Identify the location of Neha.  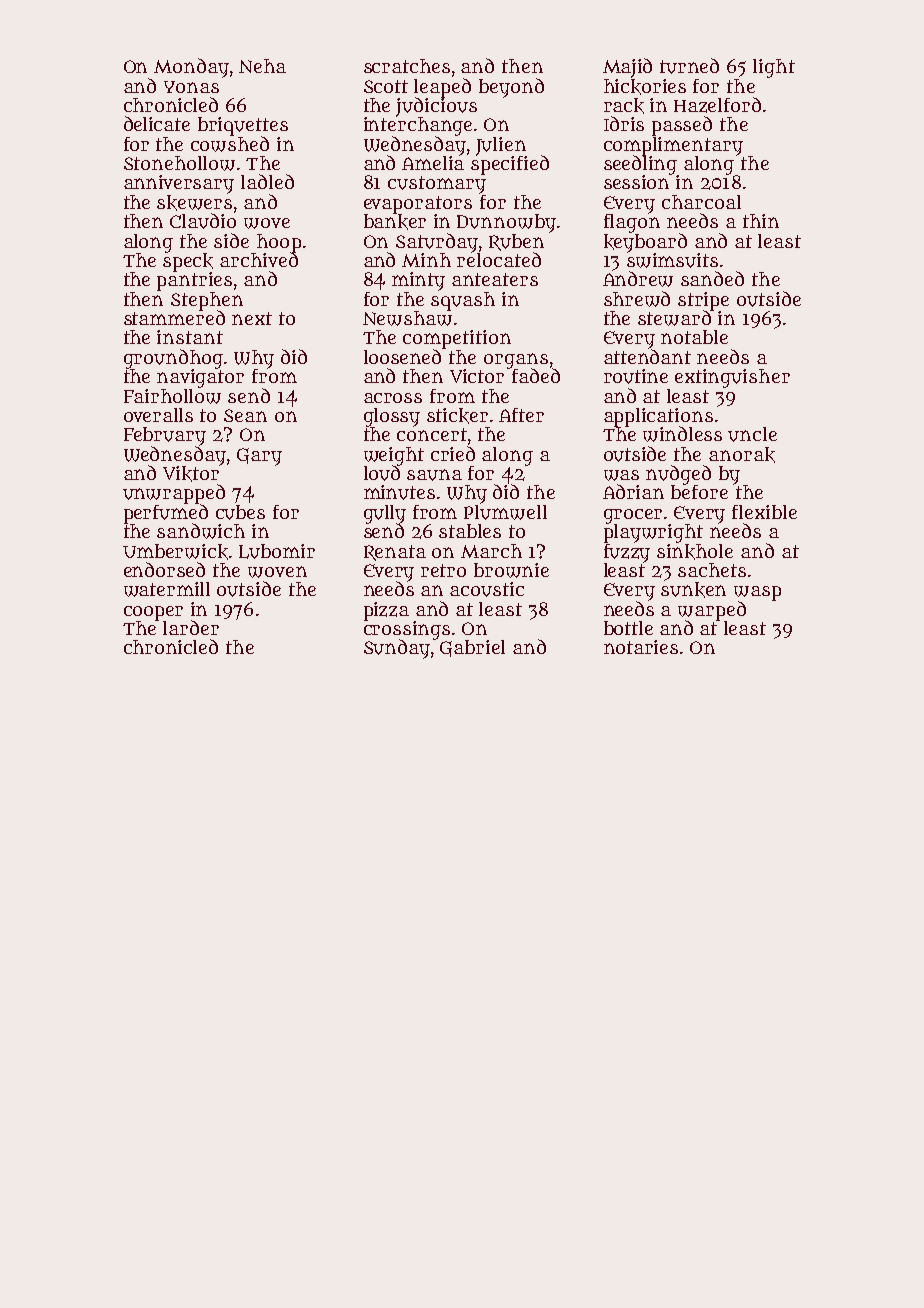
(262, 66).
